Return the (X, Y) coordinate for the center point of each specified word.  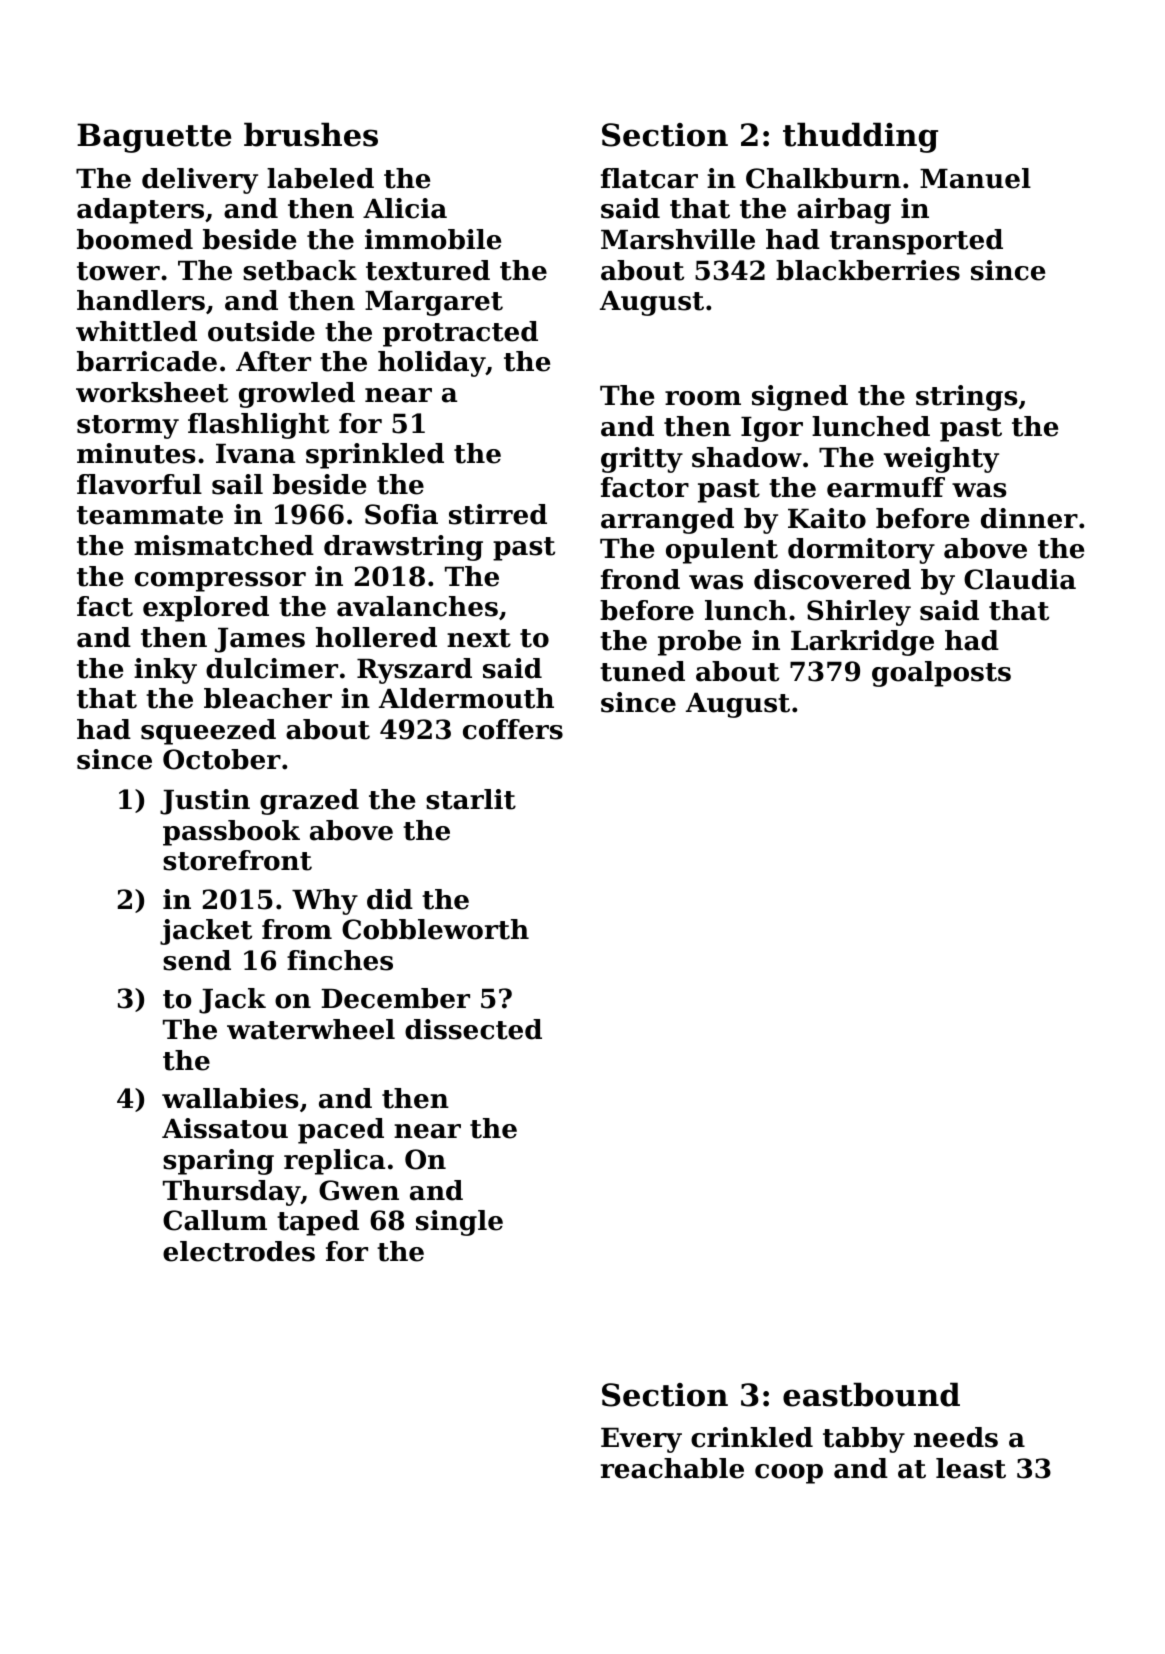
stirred (498, 514)
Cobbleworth (435, 929)
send (197, 960)
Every (641, 1440)
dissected (473, 1029)
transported (916, 242)
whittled (136, 331)
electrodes (239, 1251)
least (971, 1468)
